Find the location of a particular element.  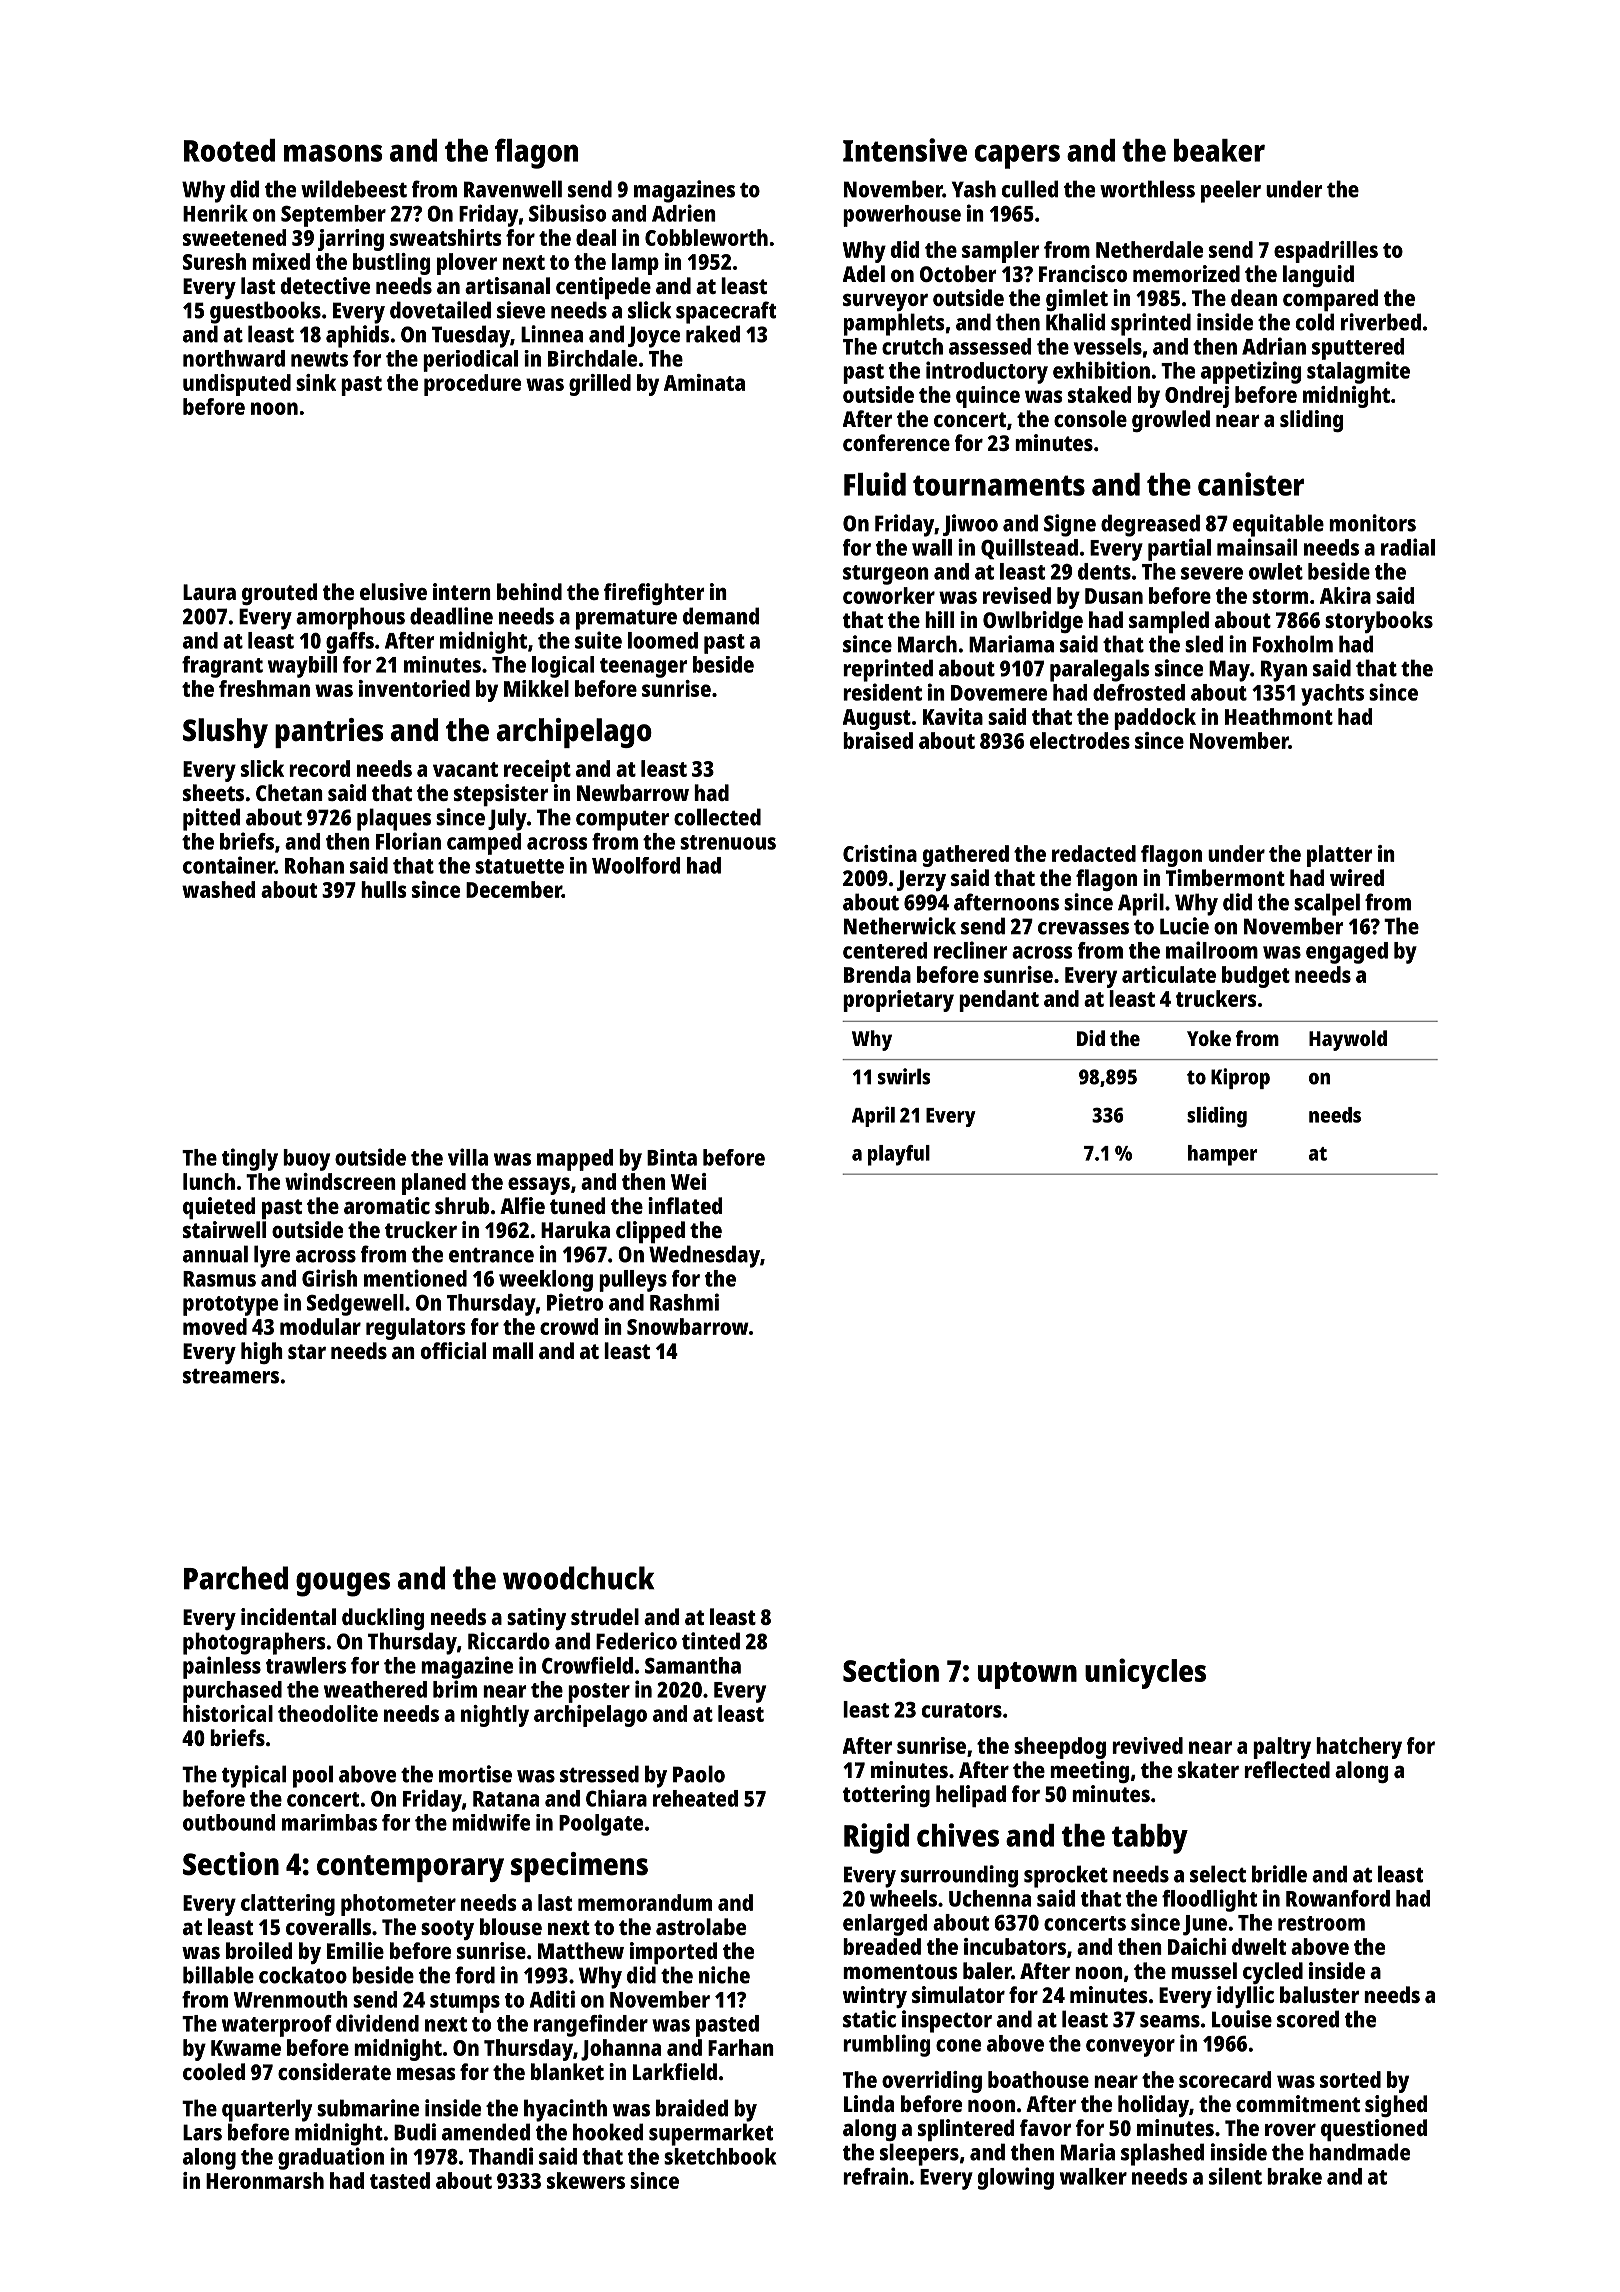

playful is located at coordinates (899, 1155).
